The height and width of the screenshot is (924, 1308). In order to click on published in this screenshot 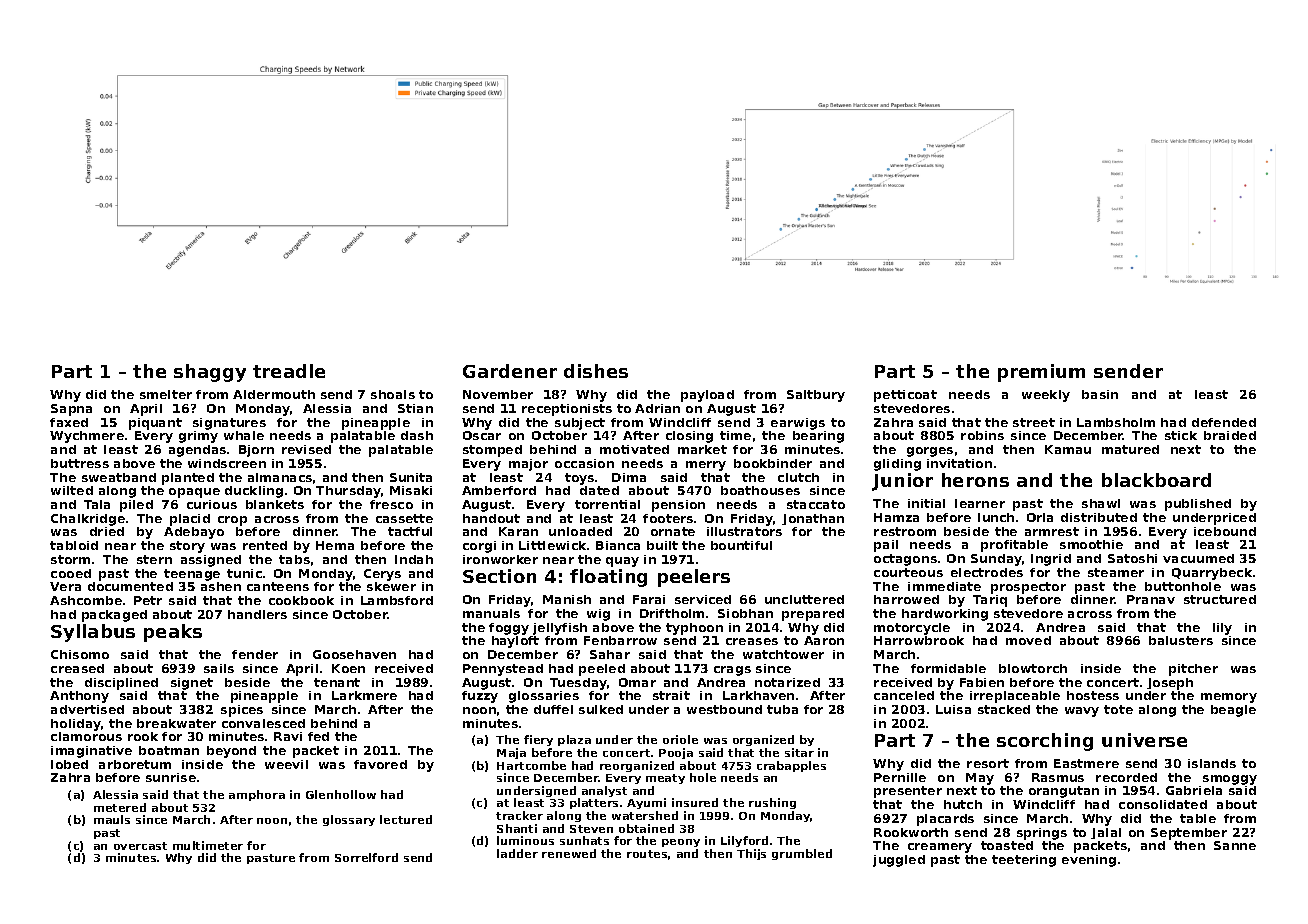, I will do `click(1198, 505)`.
